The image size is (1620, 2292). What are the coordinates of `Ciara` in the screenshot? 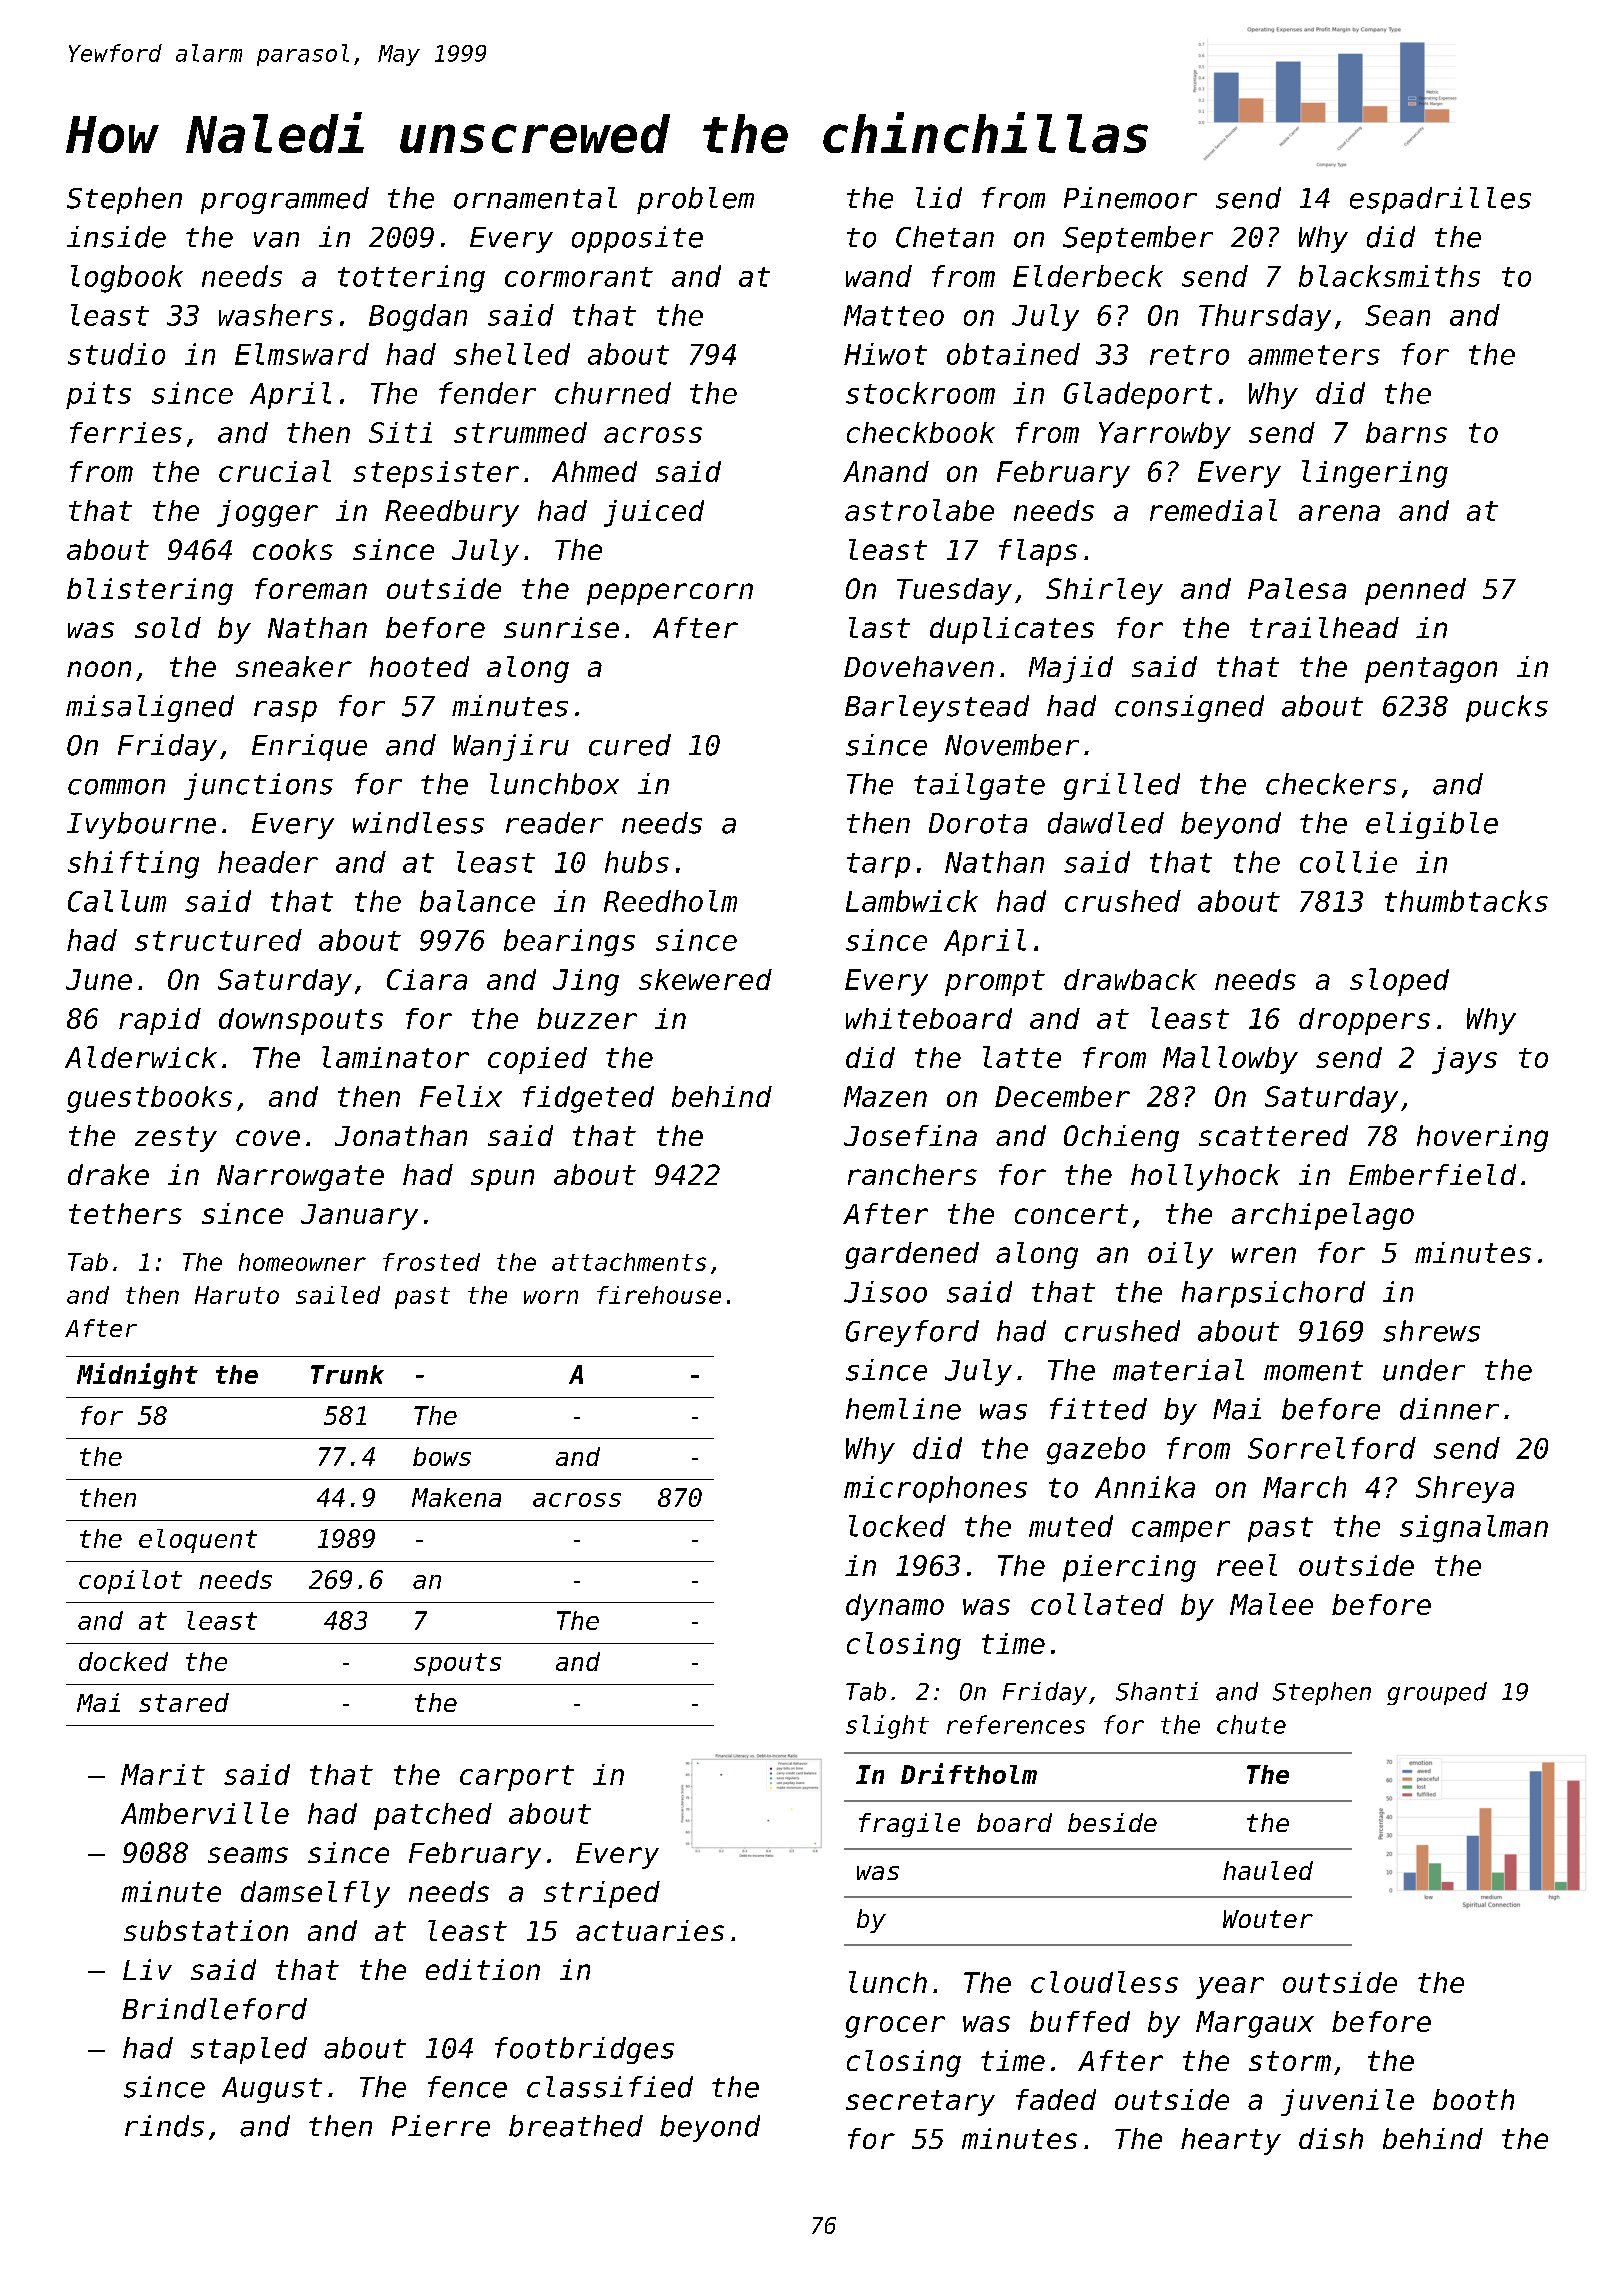 It's located at (427, 979).
